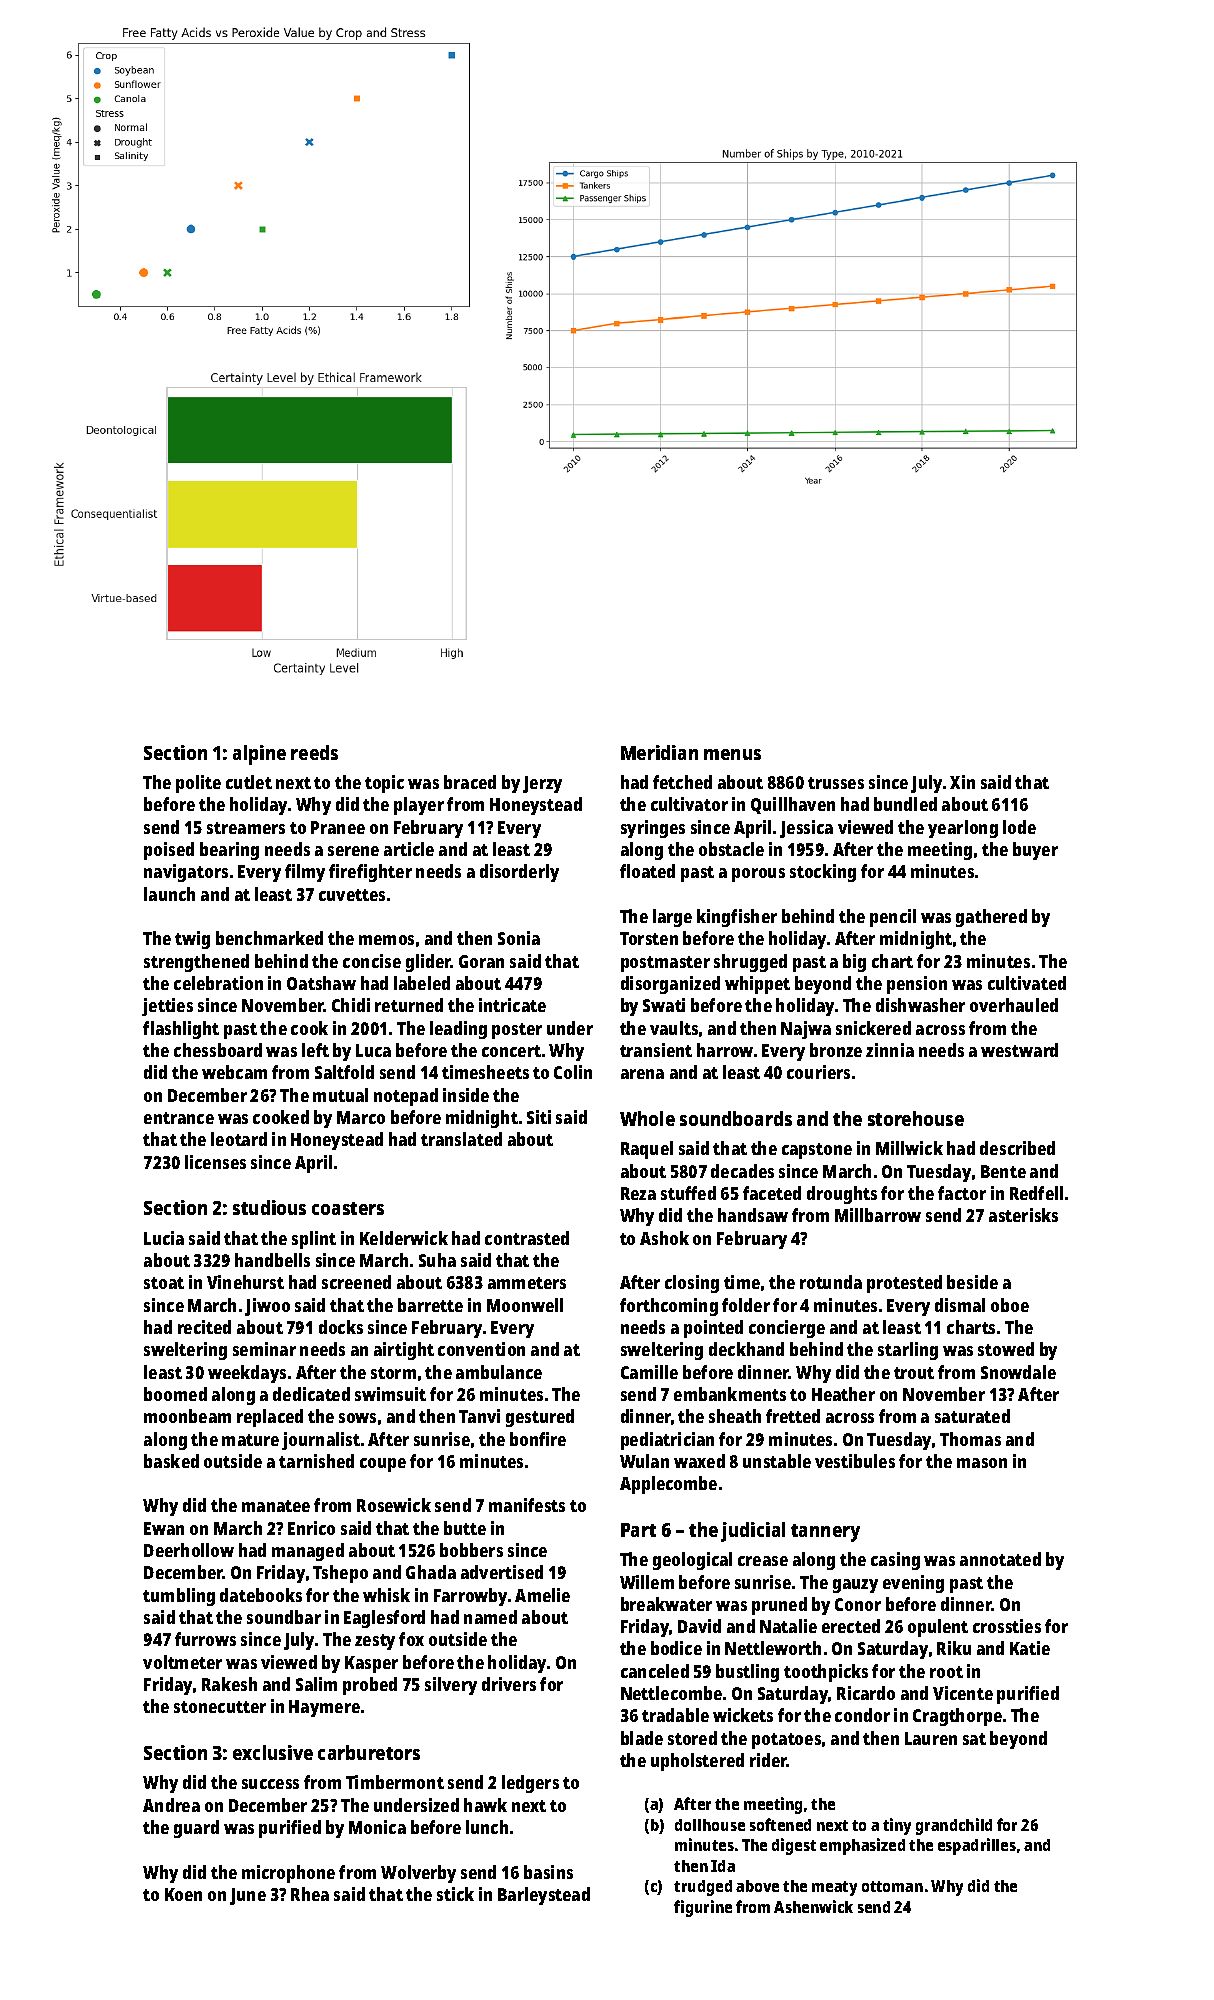 The height and width of the document is (2000, 1214). What do you see at coordinates (732, 754) in the document?
I see `menus` at bounding box center [732, 754].
